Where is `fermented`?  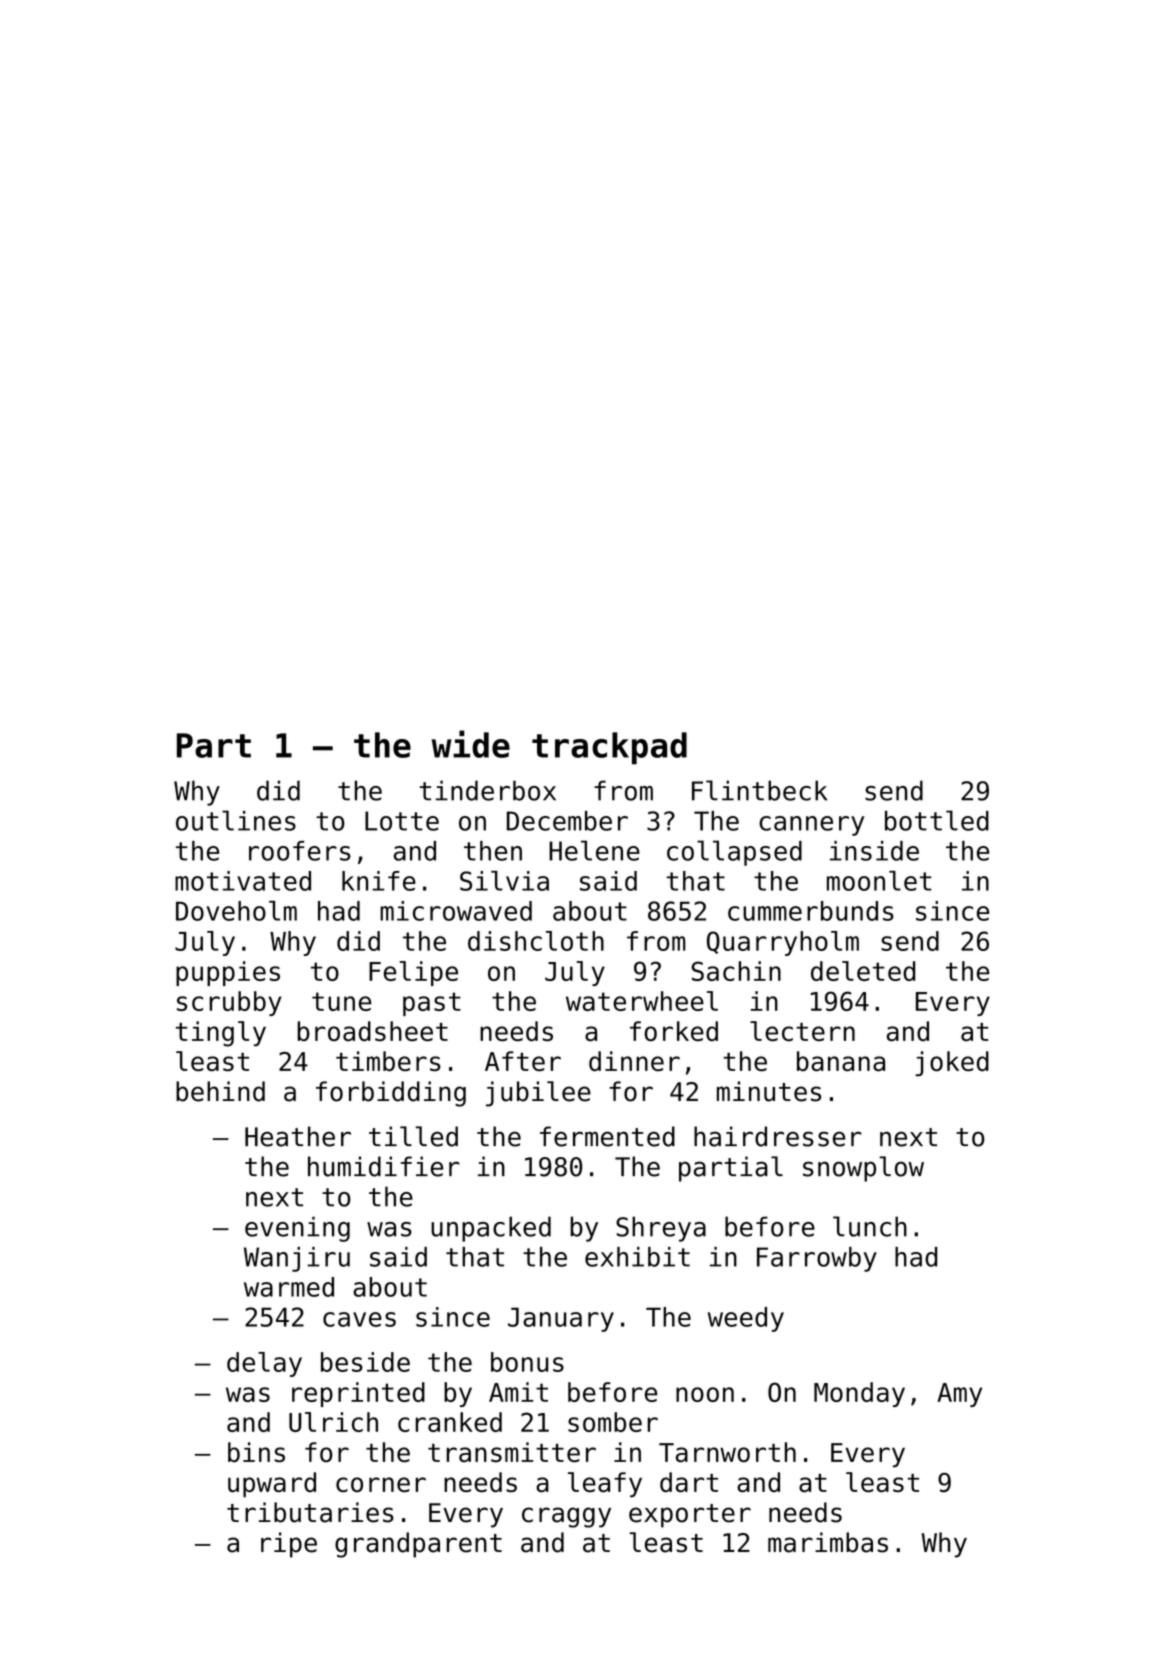
fermented is located at coordinates (607, 1136).
